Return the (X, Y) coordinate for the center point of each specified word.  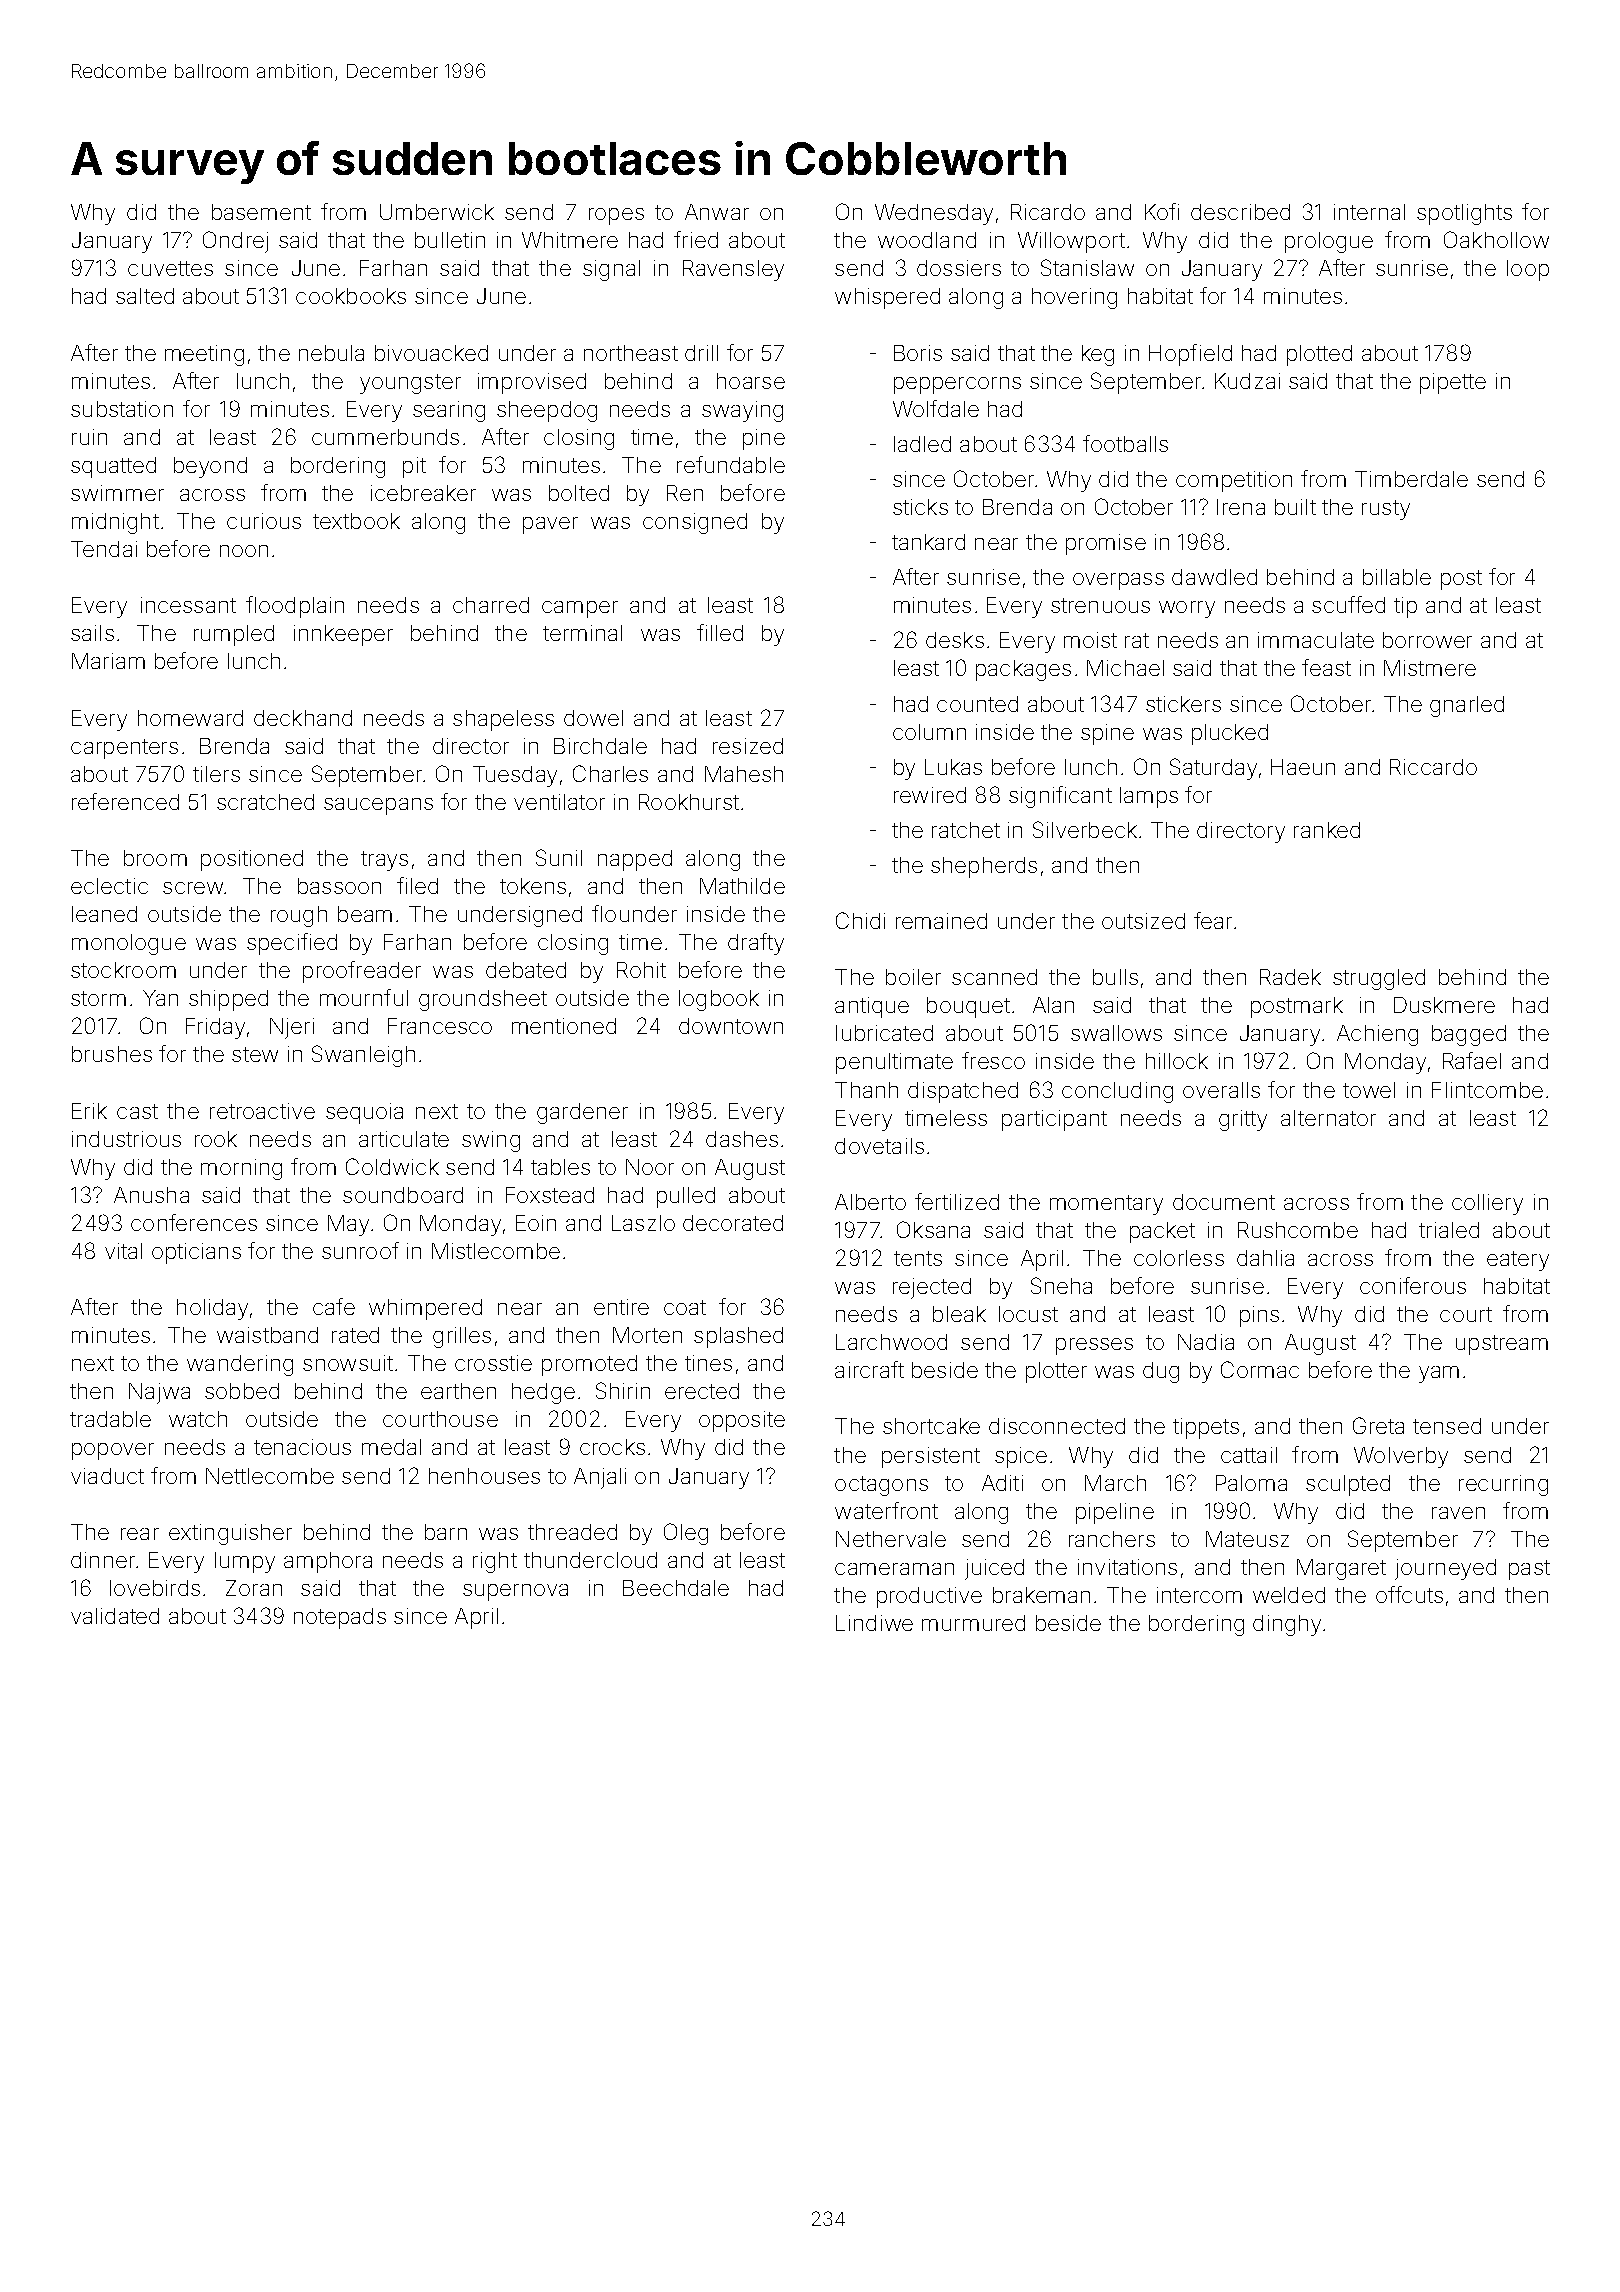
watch (198, 1419)
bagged (1469, 1035)
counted (977, 704)
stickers (1183, 704)
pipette (1453, 383)
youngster (410, 384)
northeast (631, 353)
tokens (533, 886)
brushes (112, 1054)
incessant (188, 605)
